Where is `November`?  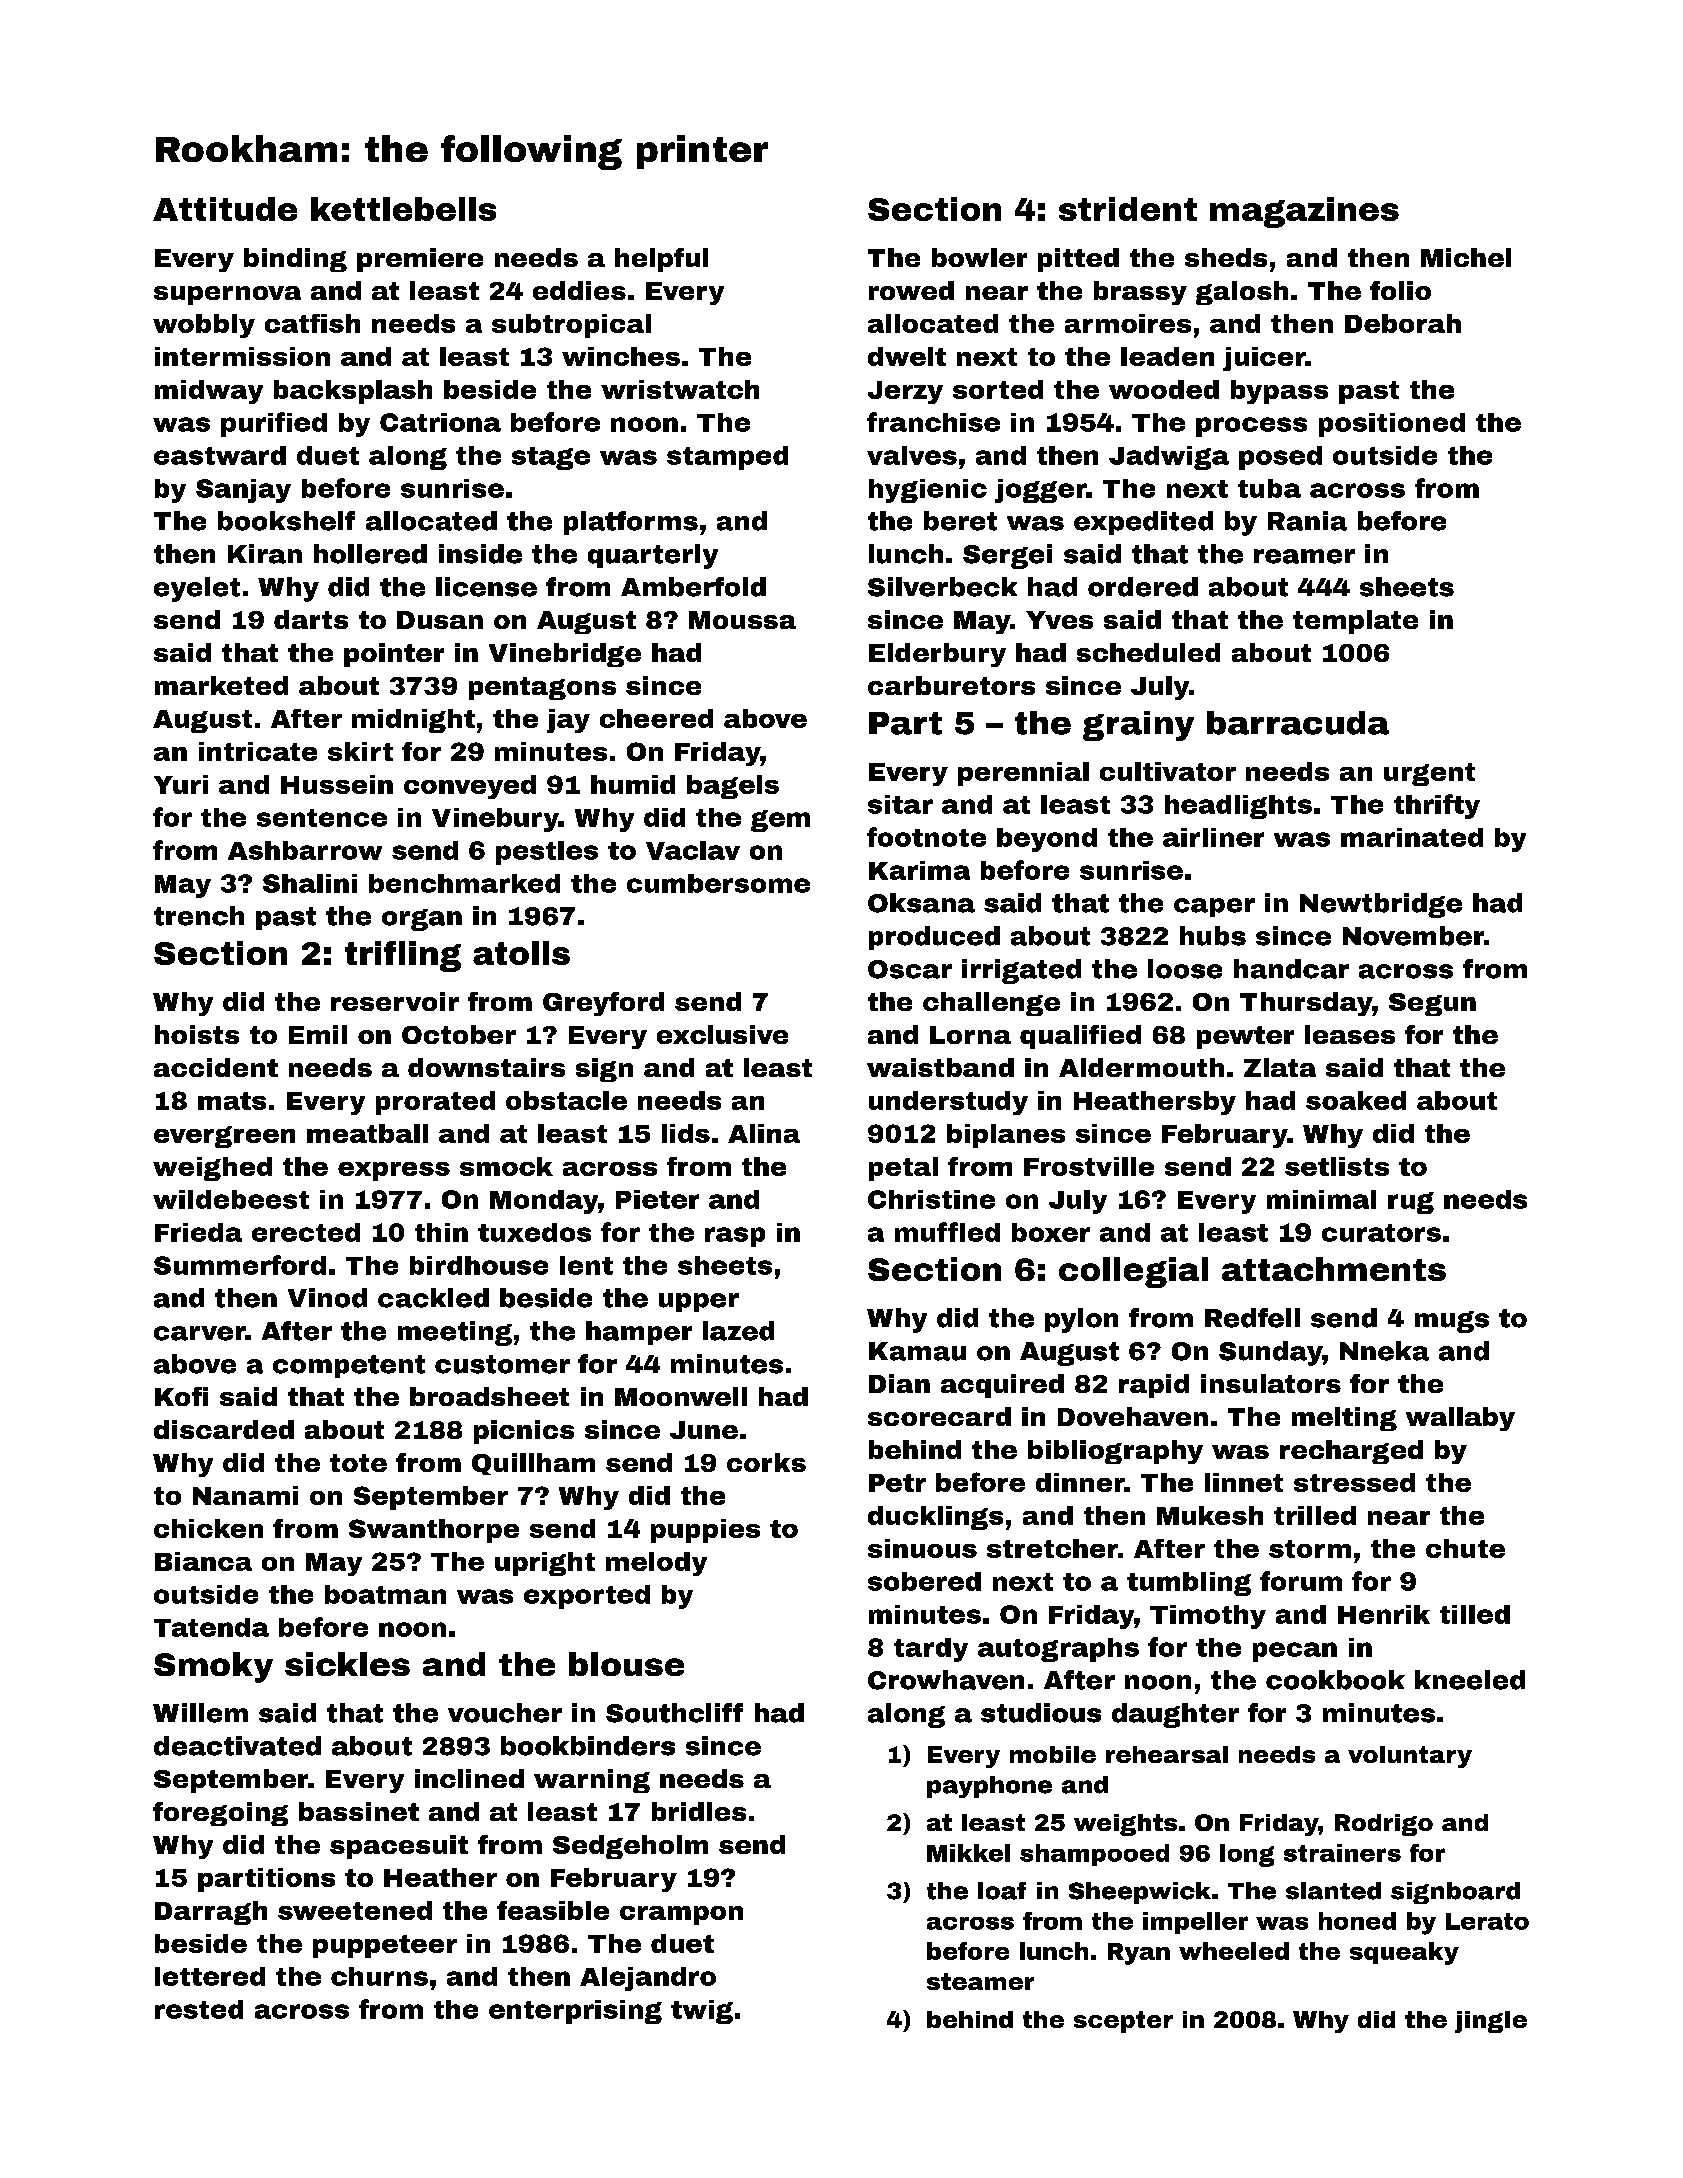
November is located at coordinates (1413, 936).
